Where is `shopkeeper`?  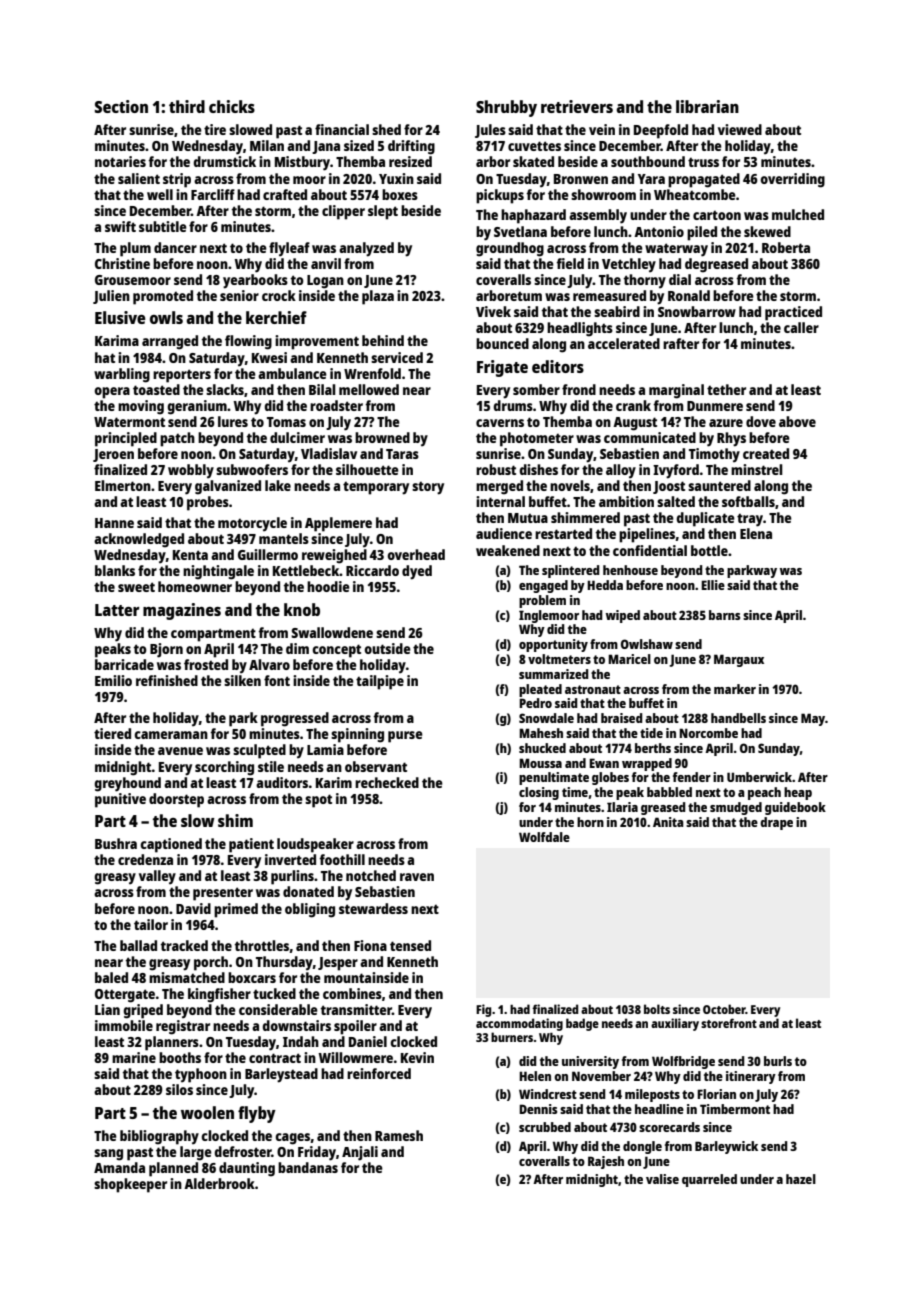 shopkeeper is located at coordinates (130, 1185).
